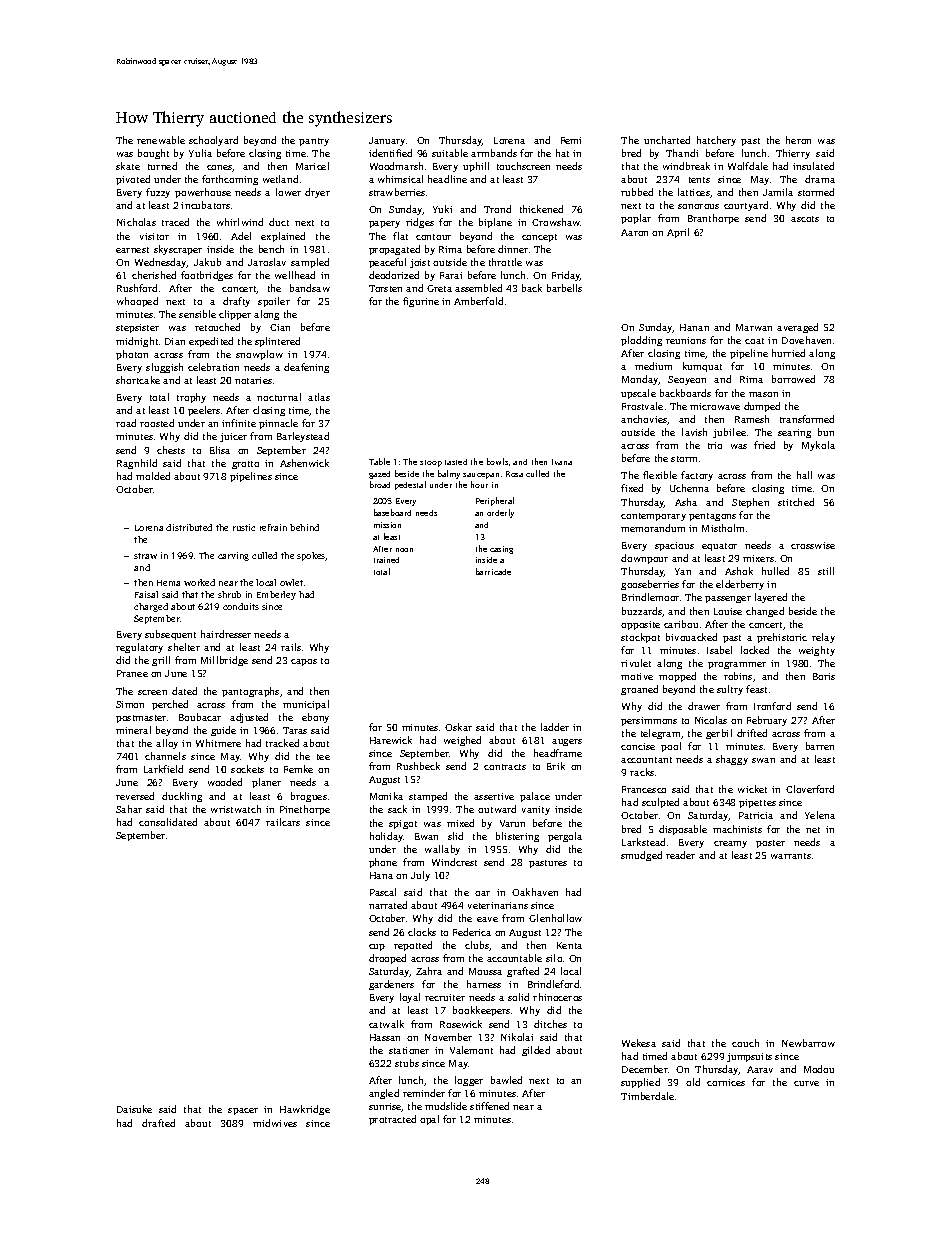  I want to click on Daisuke, so click(134, 1109).
